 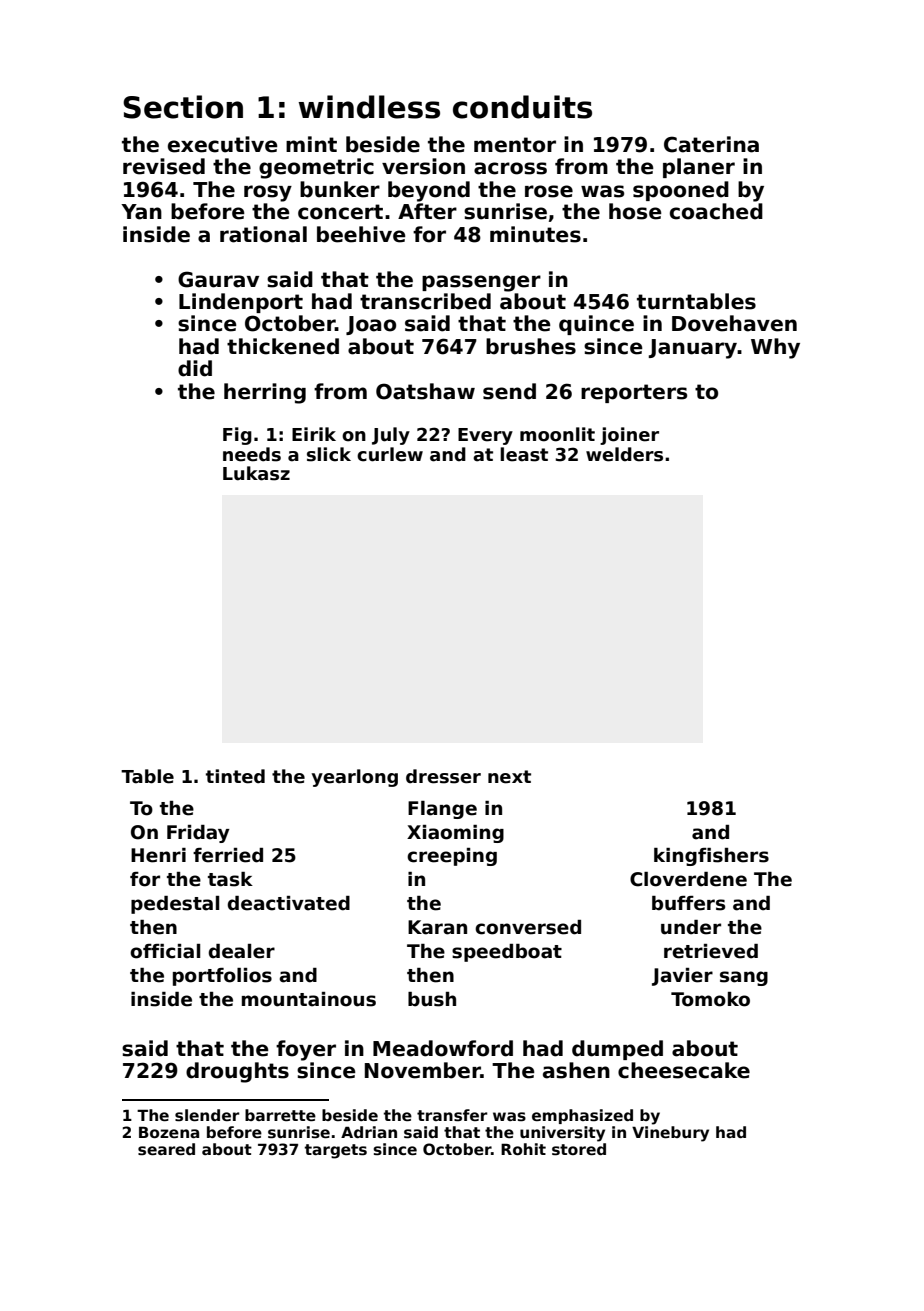 I want to click on welders, so click(x=624, y=454).
